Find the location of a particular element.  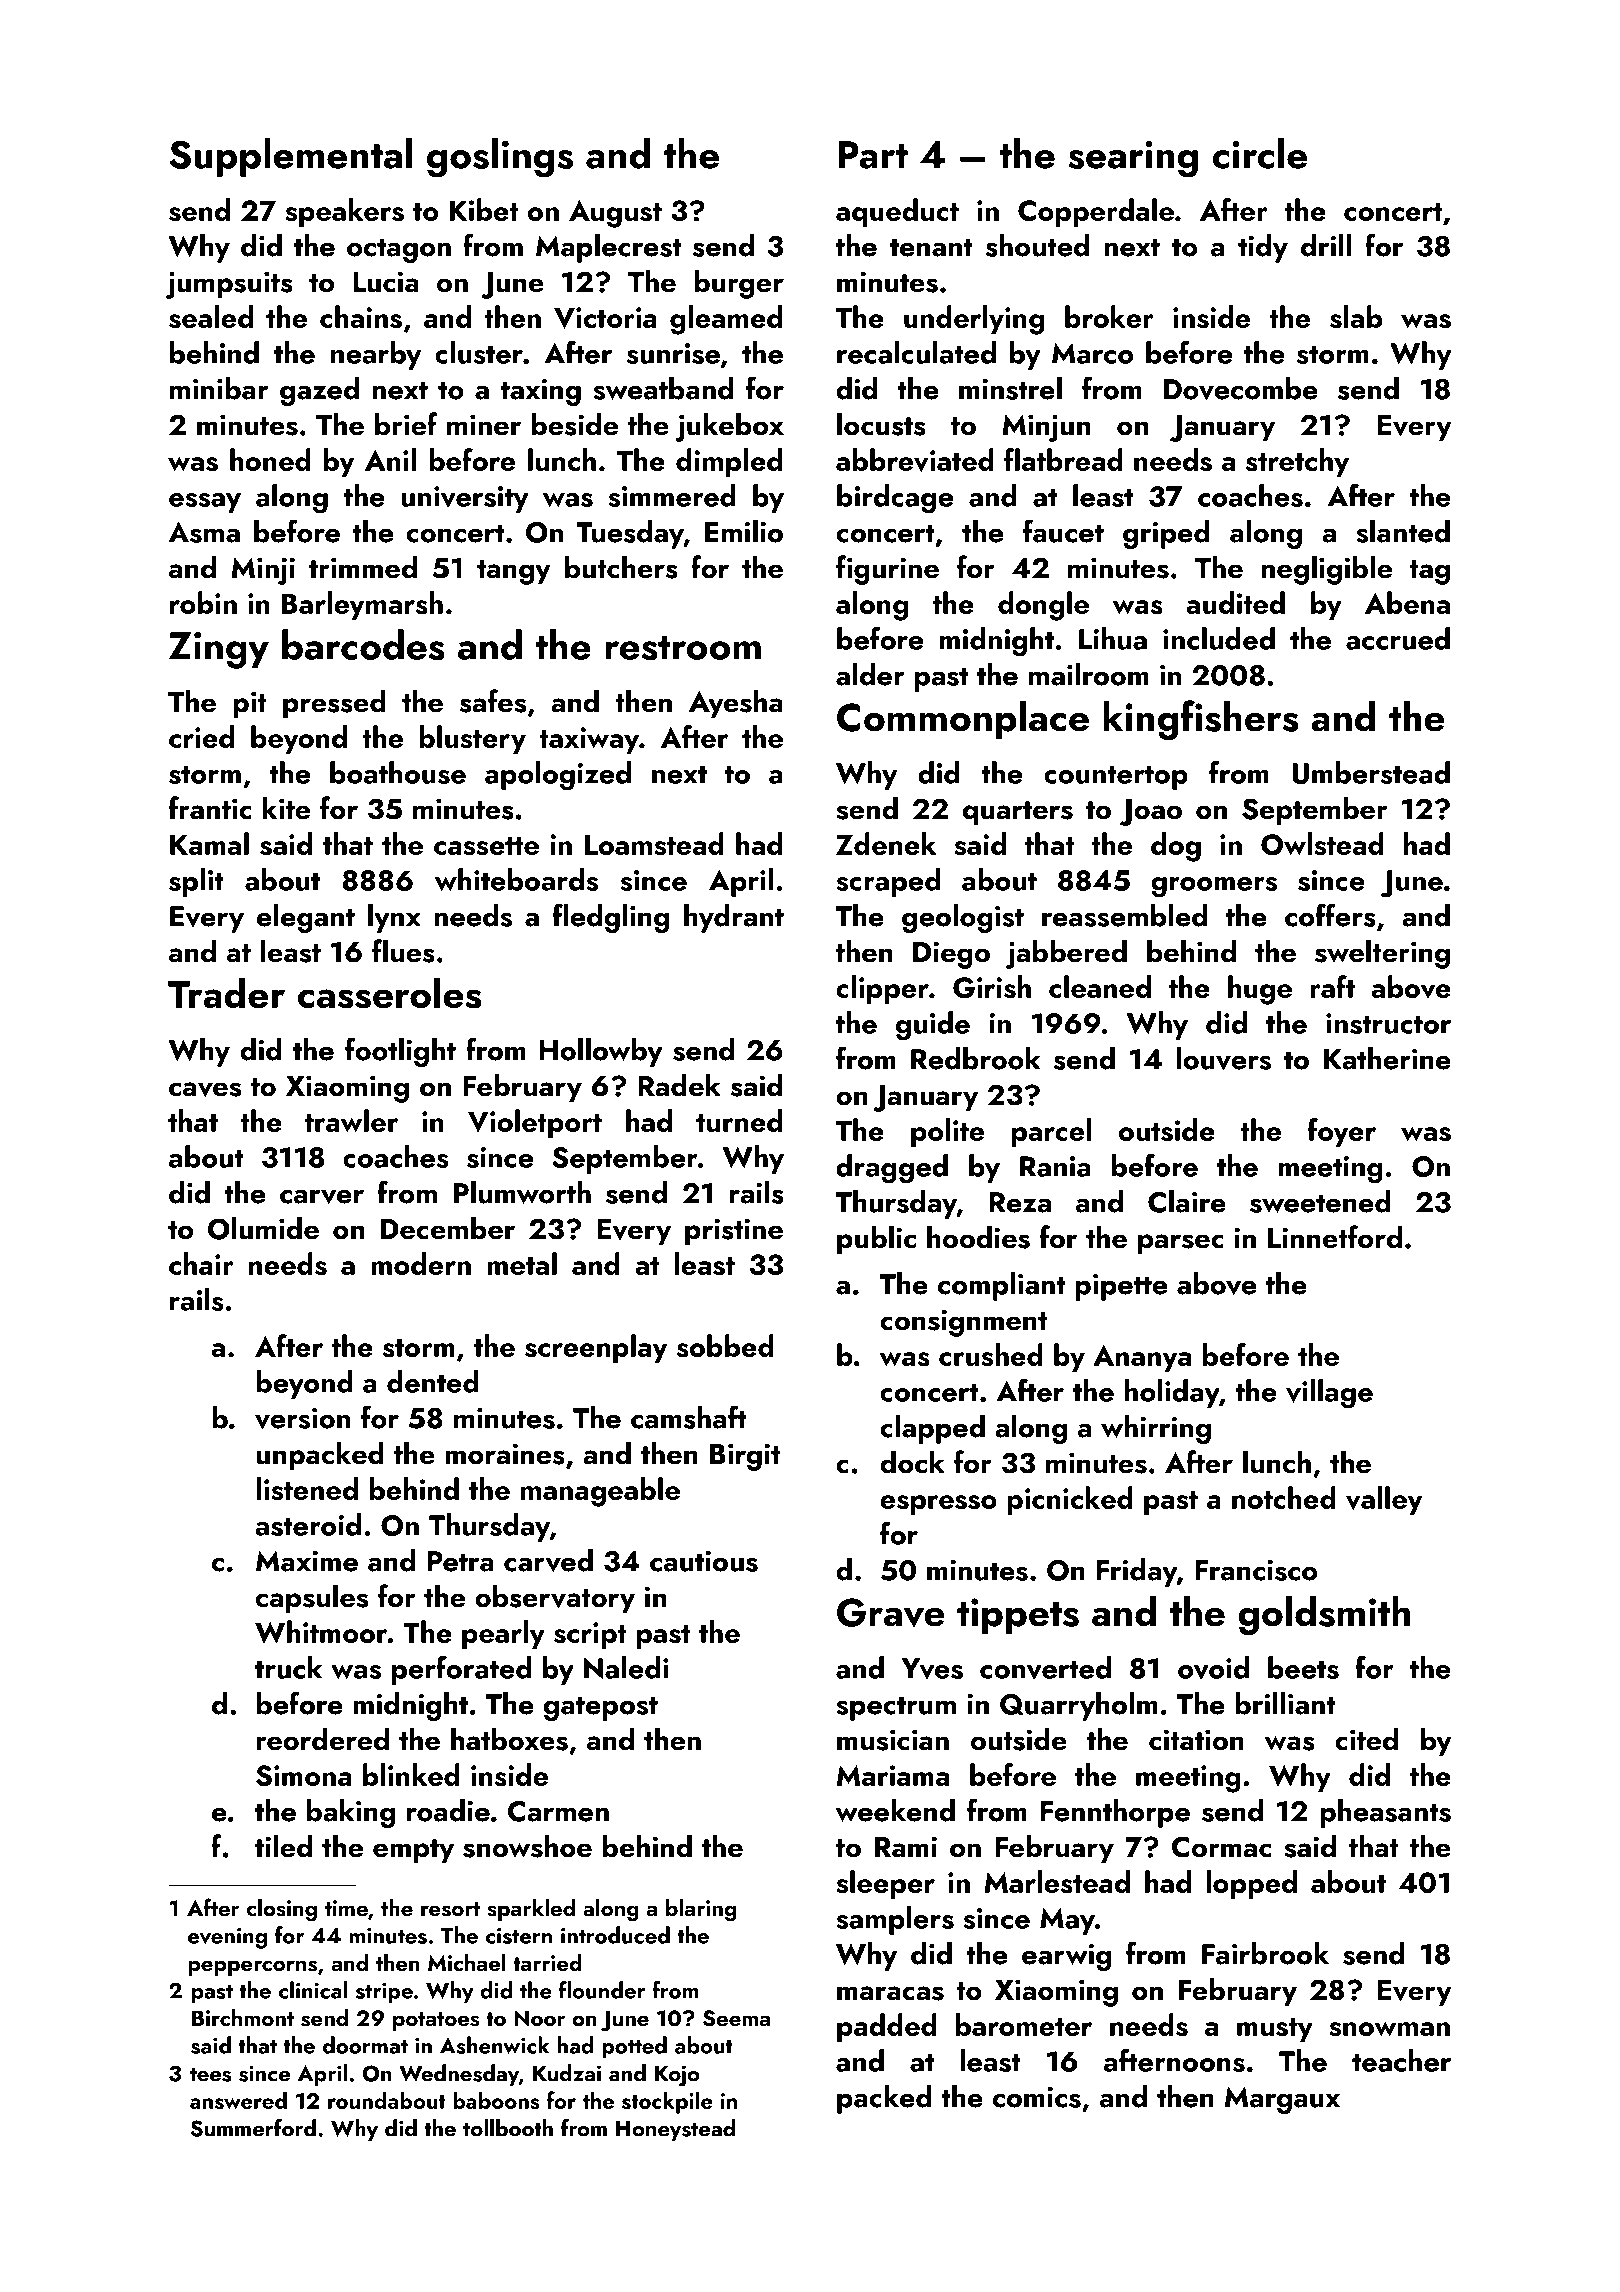

recalculated is located at coordinates (916, 352).
